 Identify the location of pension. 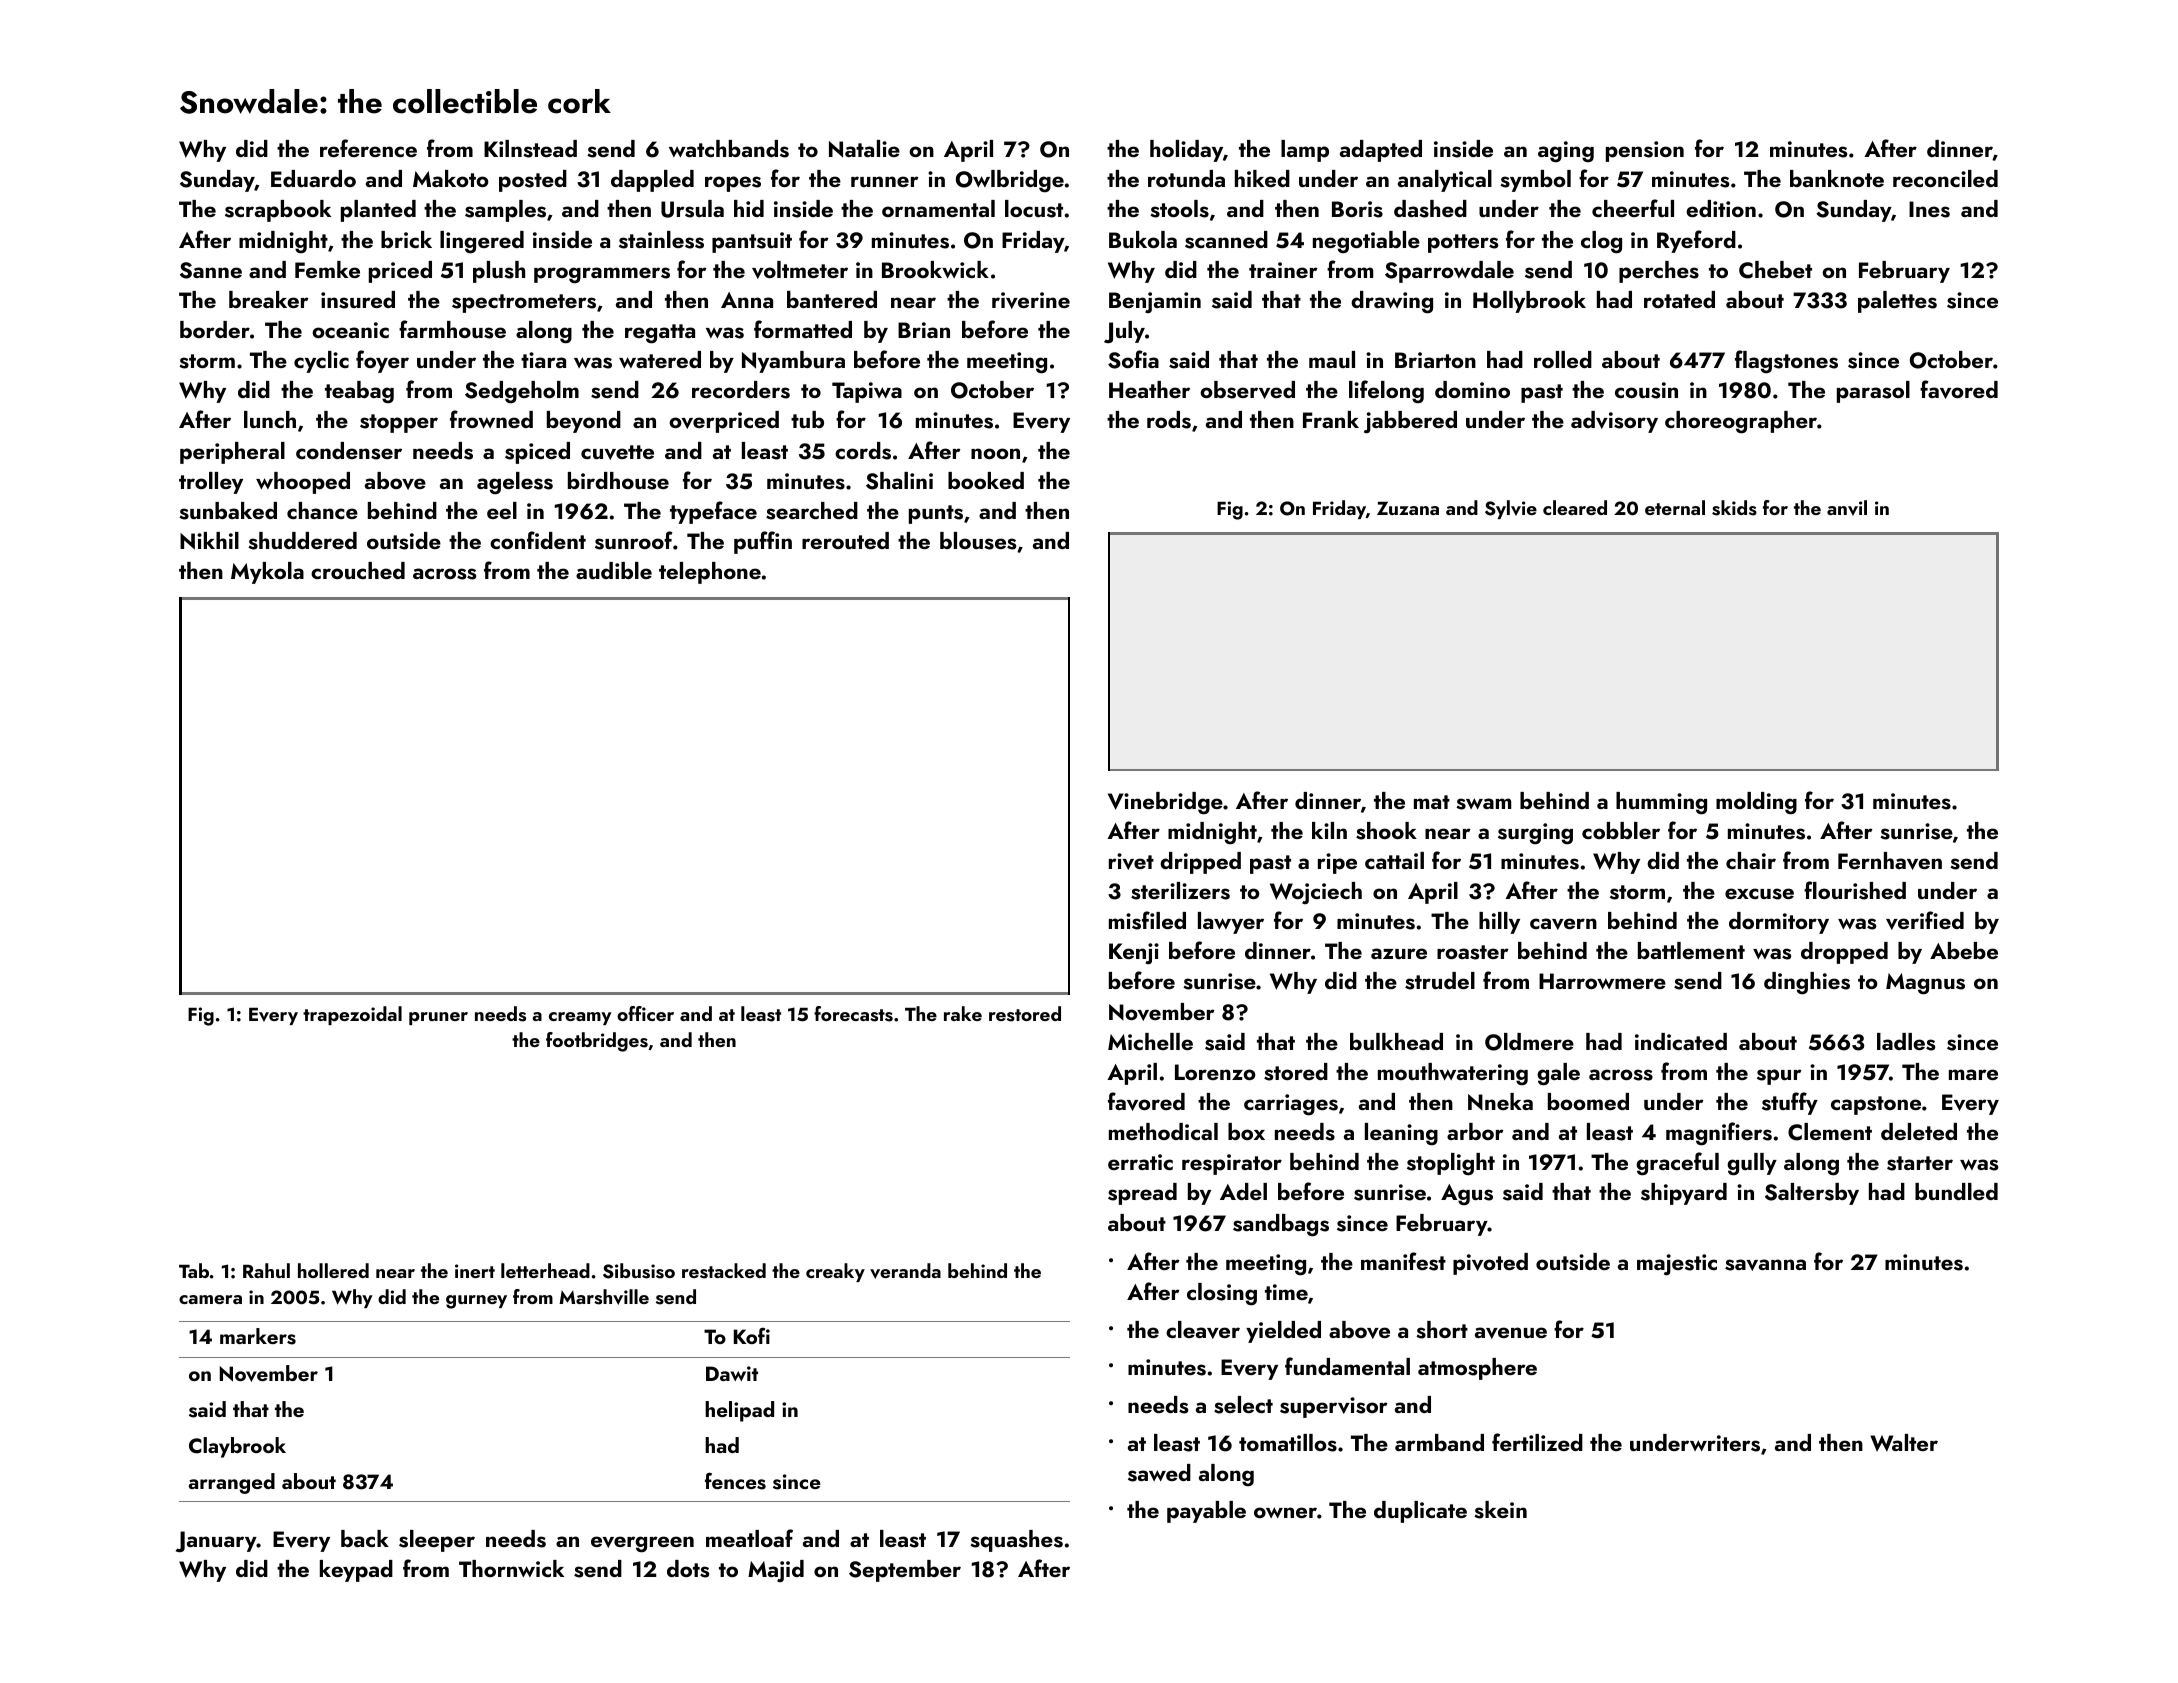
(1645, 151).
